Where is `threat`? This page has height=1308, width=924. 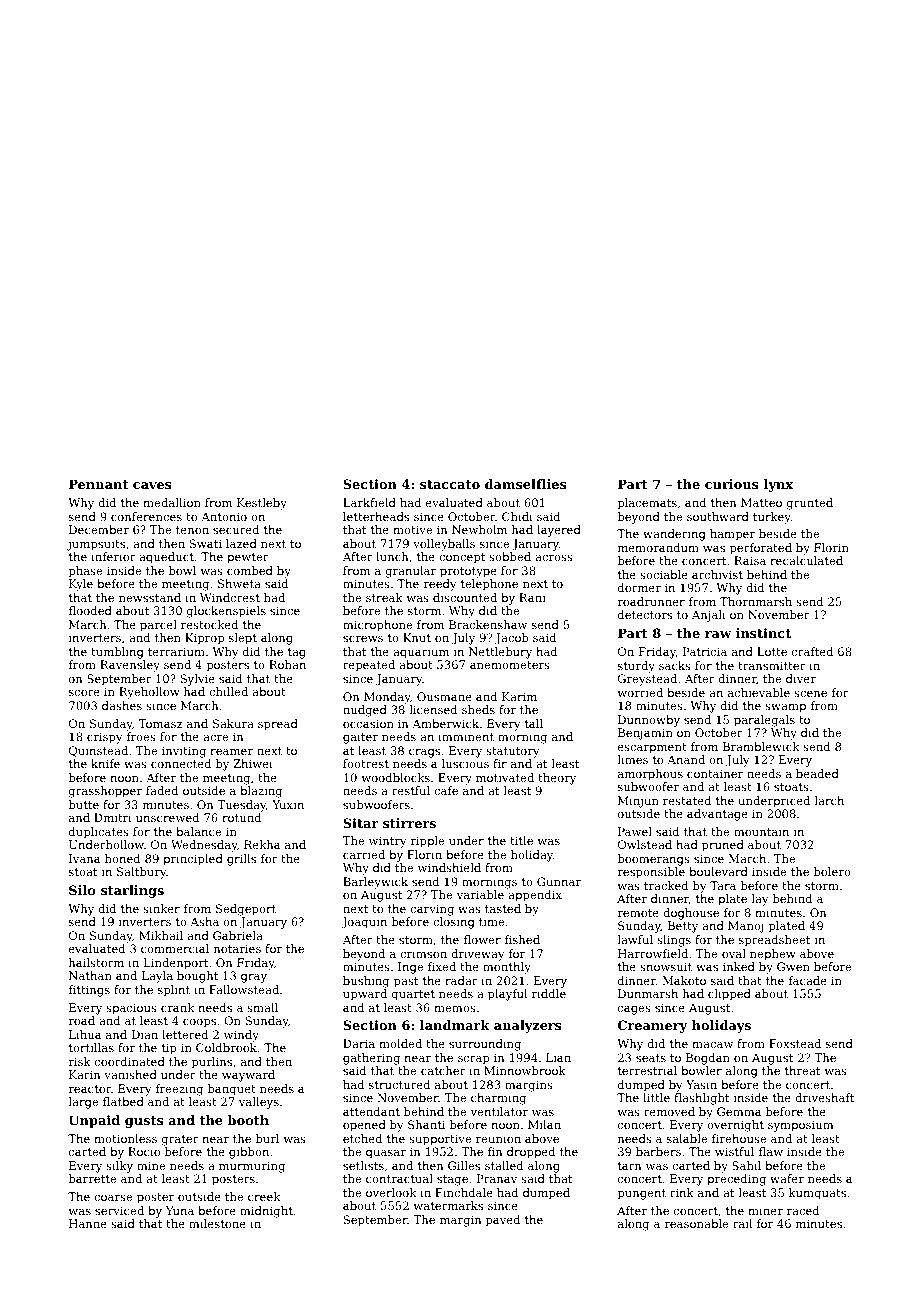
threat is located at coordinates (802, 1070).
